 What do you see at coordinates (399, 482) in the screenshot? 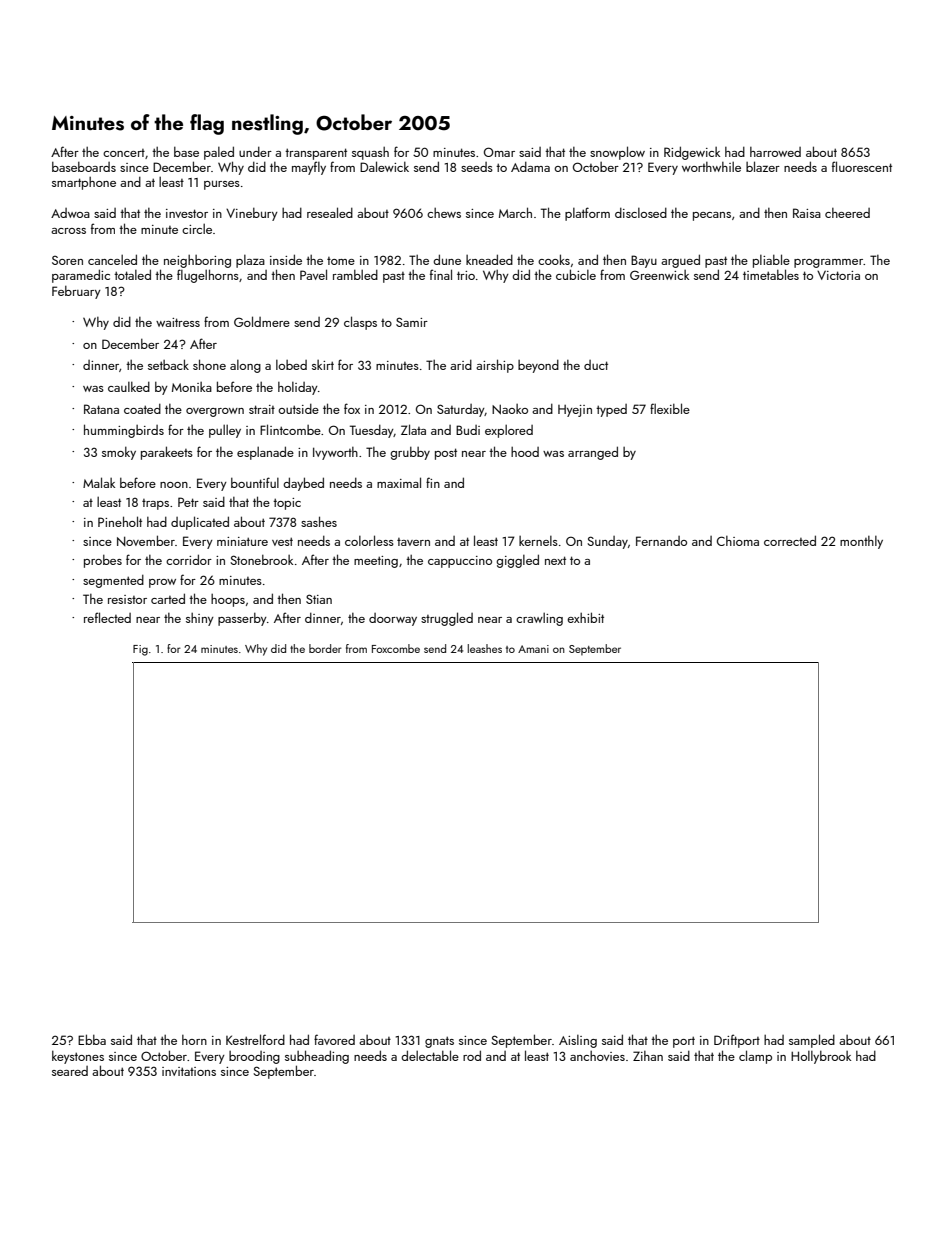
I see `maximal` at bounding box center [399, 482].
